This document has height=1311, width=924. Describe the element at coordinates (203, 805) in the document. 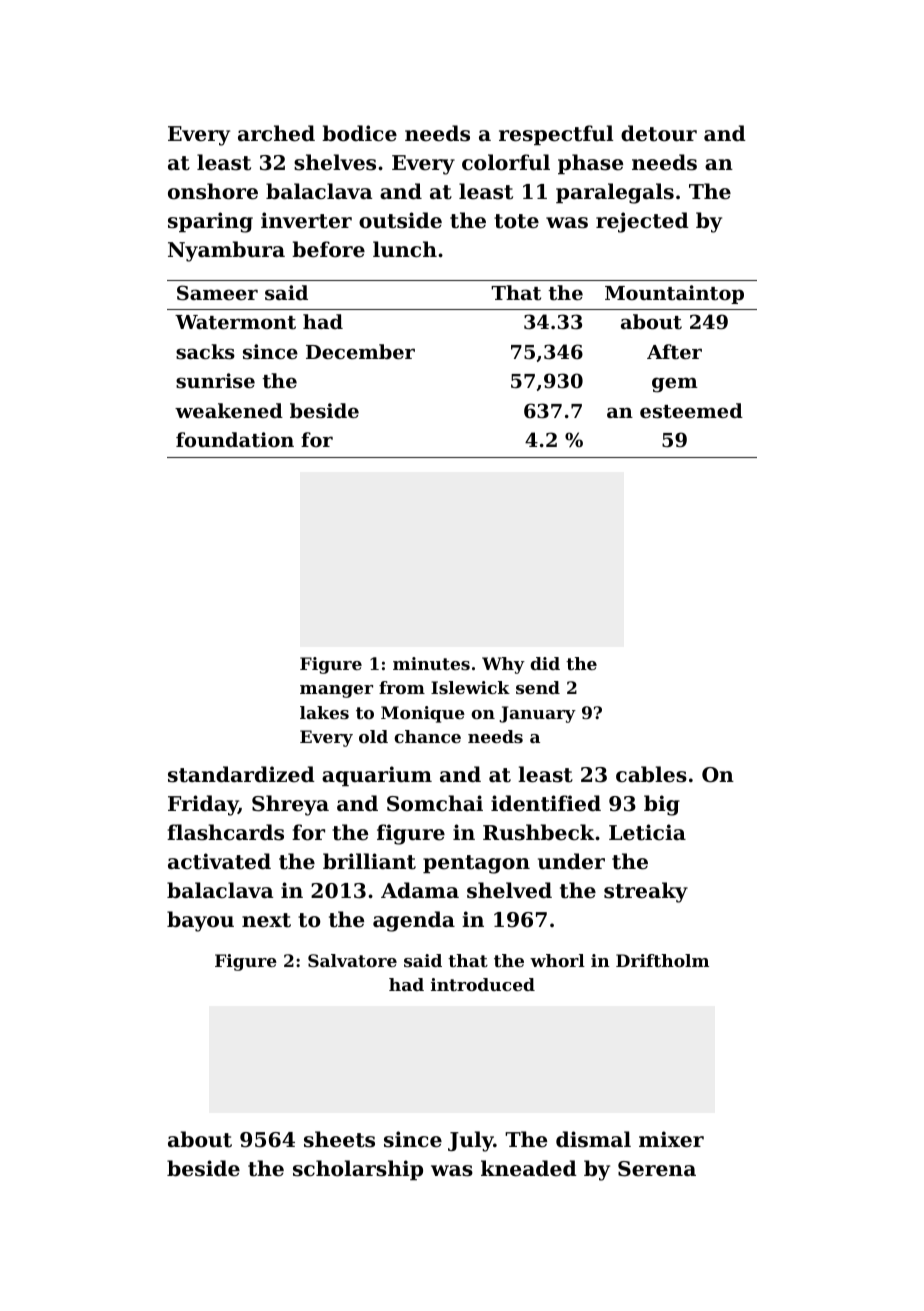

I see `Friday` at that location.
